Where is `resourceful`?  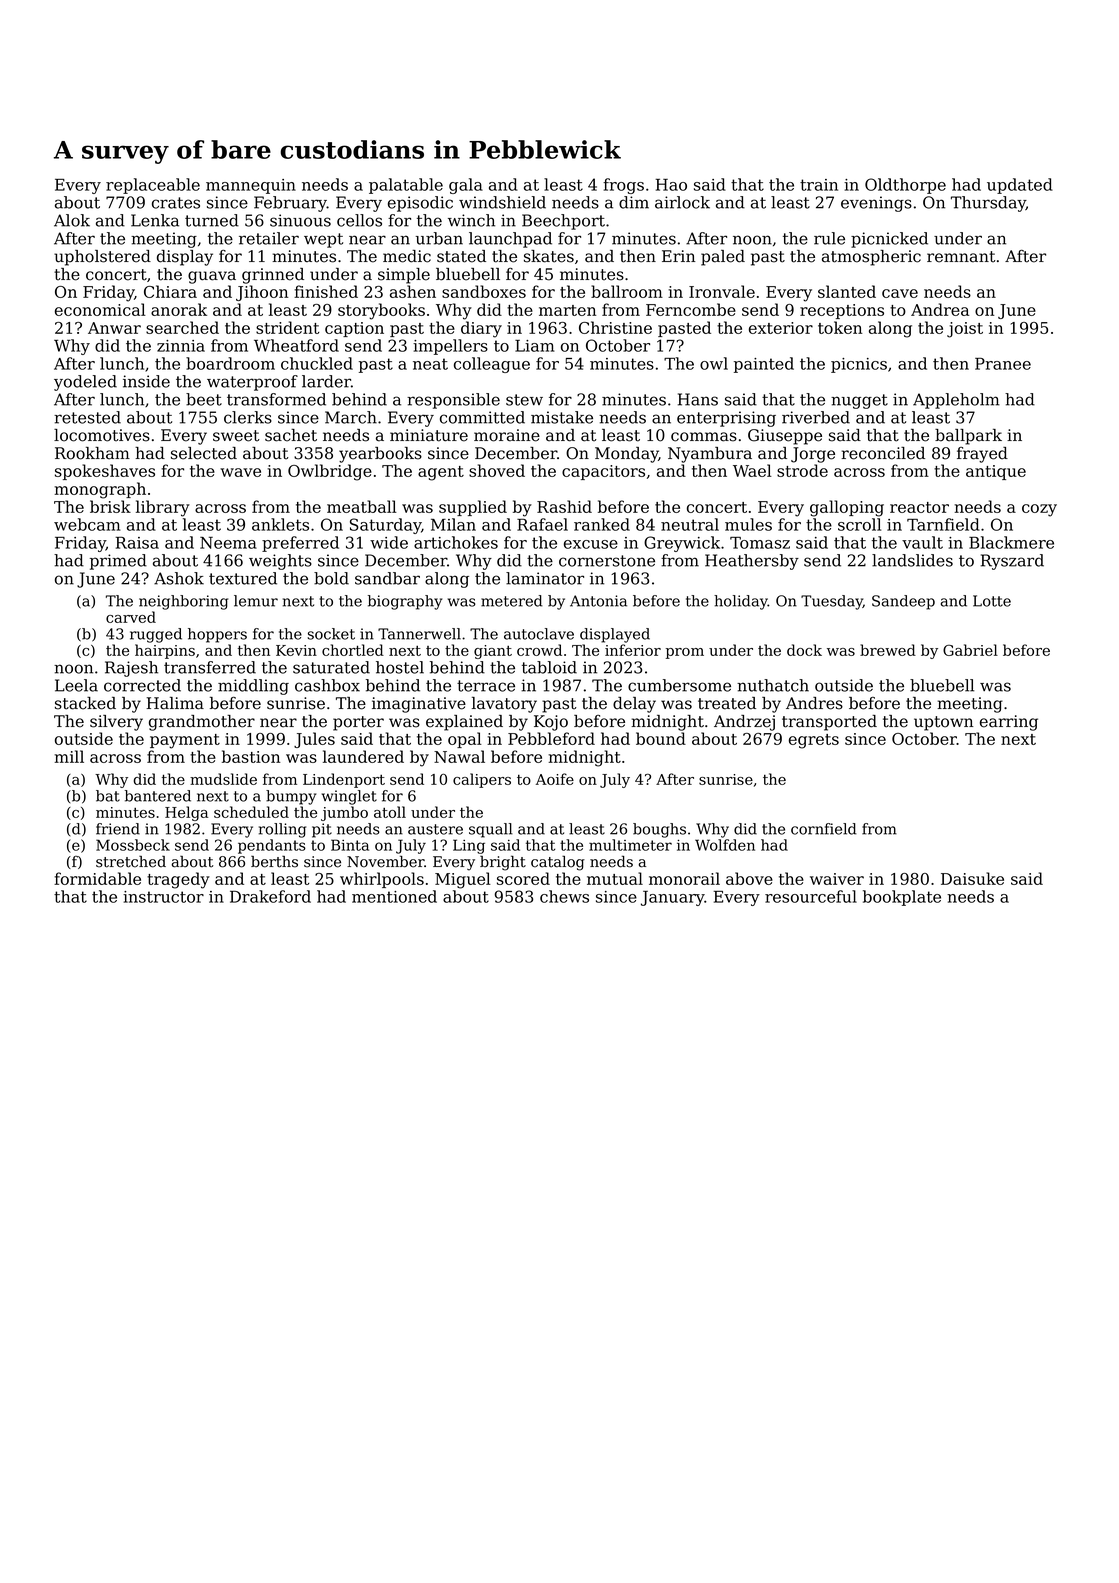
resourceful is located at coordinates (811, 896).
